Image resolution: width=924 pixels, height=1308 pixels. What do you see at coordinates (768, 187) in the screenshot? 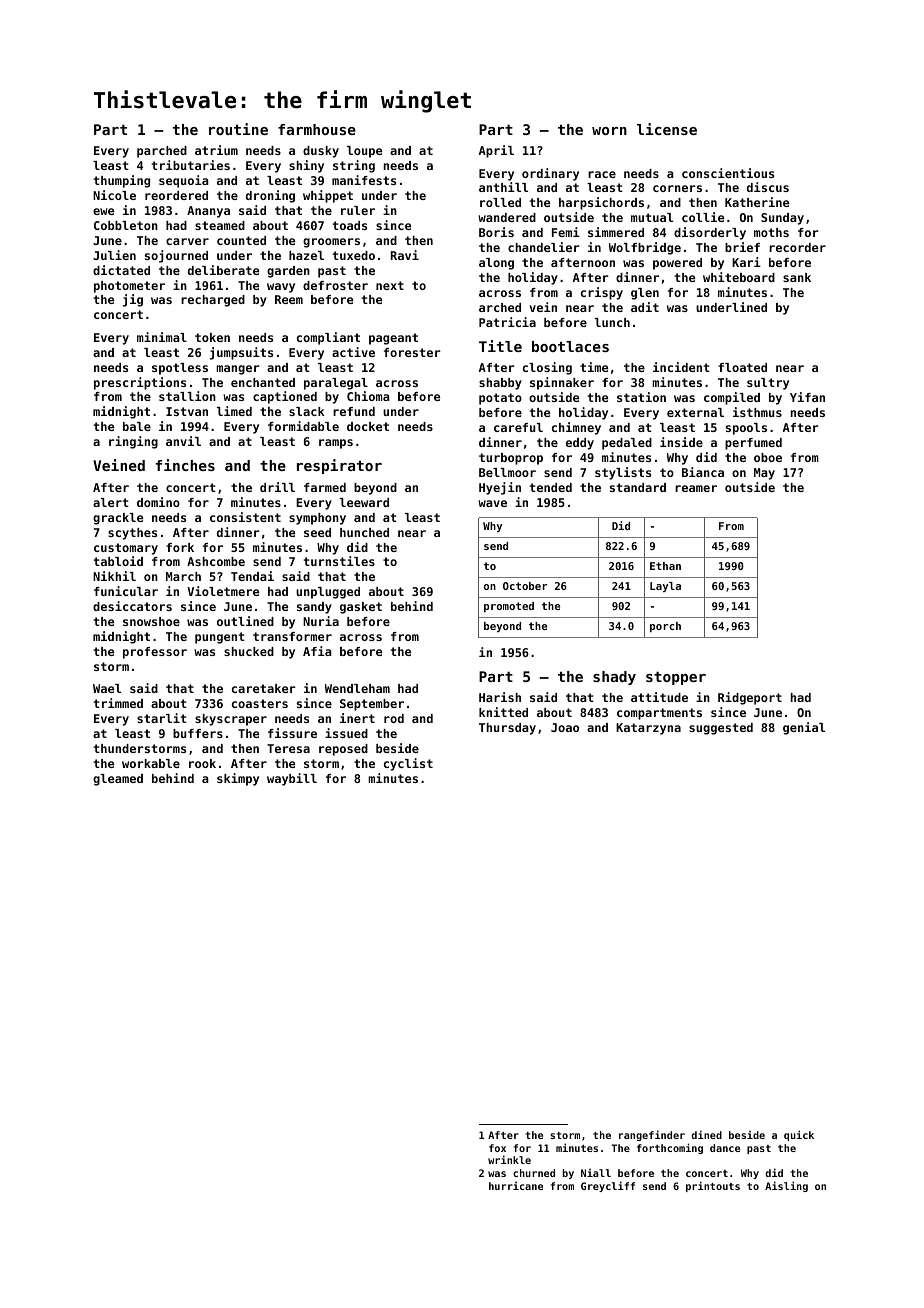
I see `discus` at bounding box center [768, 187].
